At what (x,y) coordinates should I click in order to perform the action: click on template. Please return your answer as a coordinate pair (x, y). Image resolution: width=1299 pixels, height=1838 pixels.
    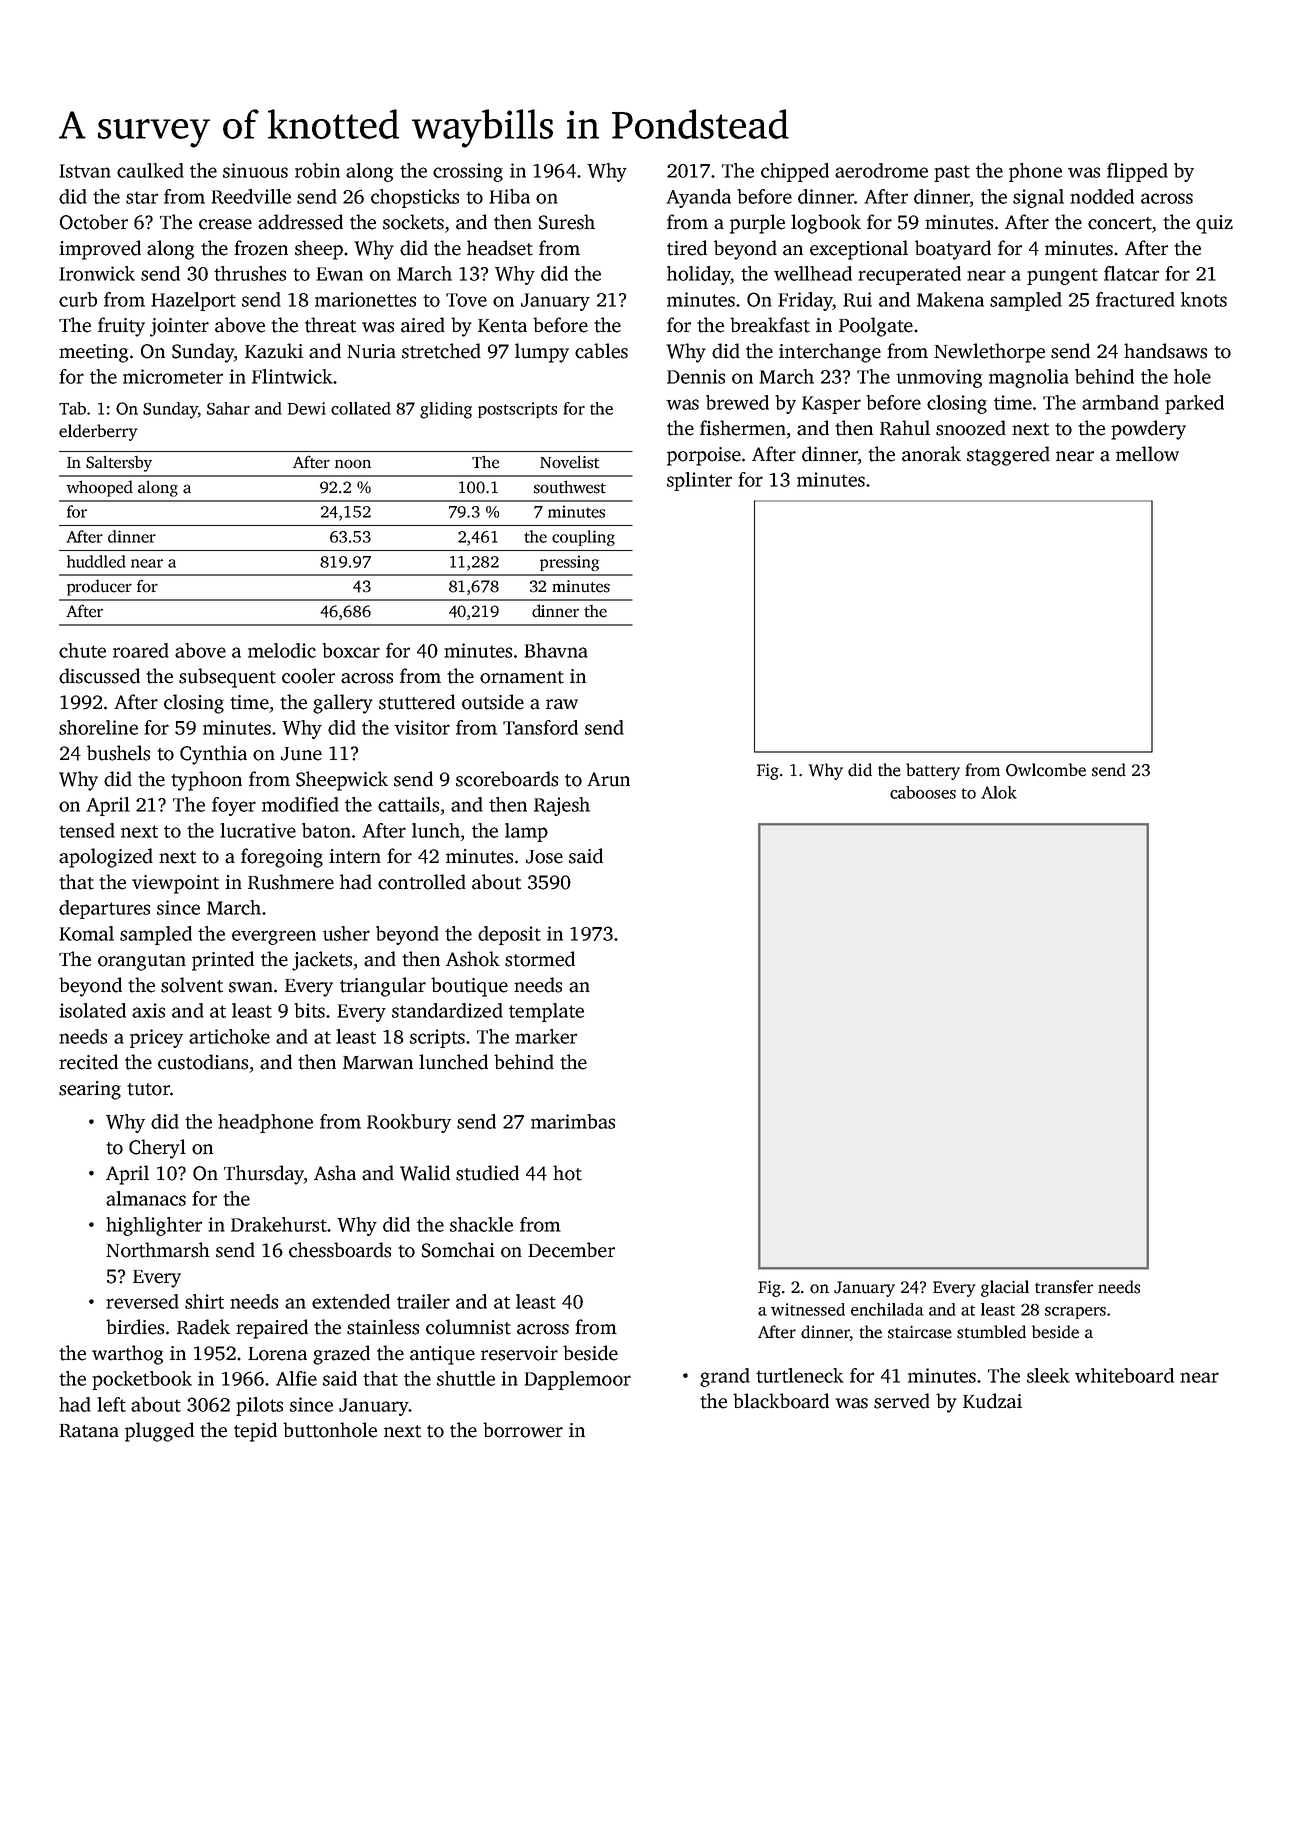
    Looking at the image, I should click on (546, 1012).
